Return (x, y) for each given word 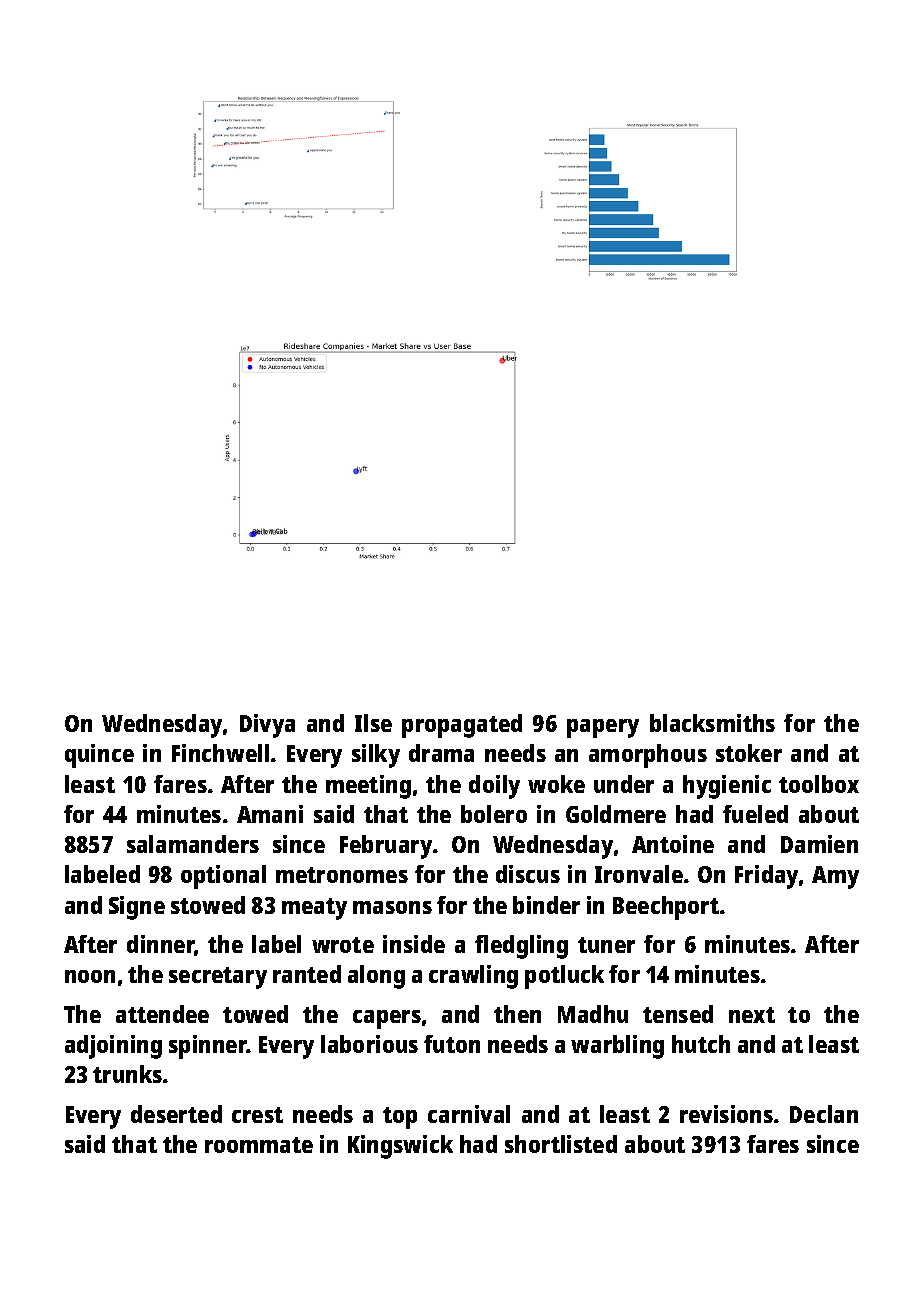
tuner (606, 945)
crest (257, 1115)
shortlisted (561, 1144)
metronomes (342, 875)
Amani (270, 814)
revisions (726, 1114)
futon (452, 1044)
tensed (678, 1014)
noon (90, 976)
